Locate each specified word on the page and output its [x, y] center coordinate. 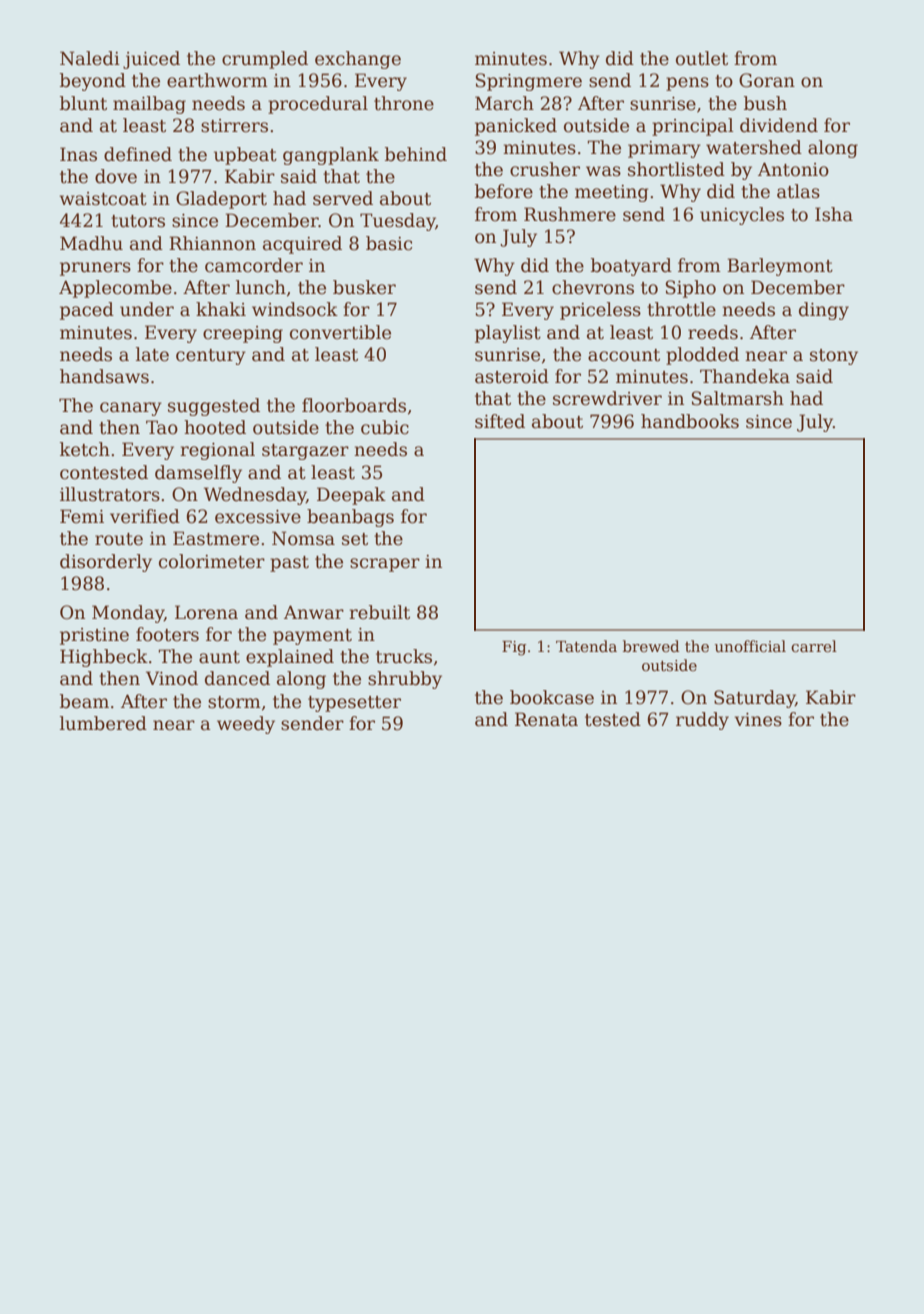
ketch [85, 449]
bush [765, 103]
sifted [500, 421]
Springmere [529, 82]
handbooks [690, 421]
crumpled [265, 60]
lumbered [103, 723]
